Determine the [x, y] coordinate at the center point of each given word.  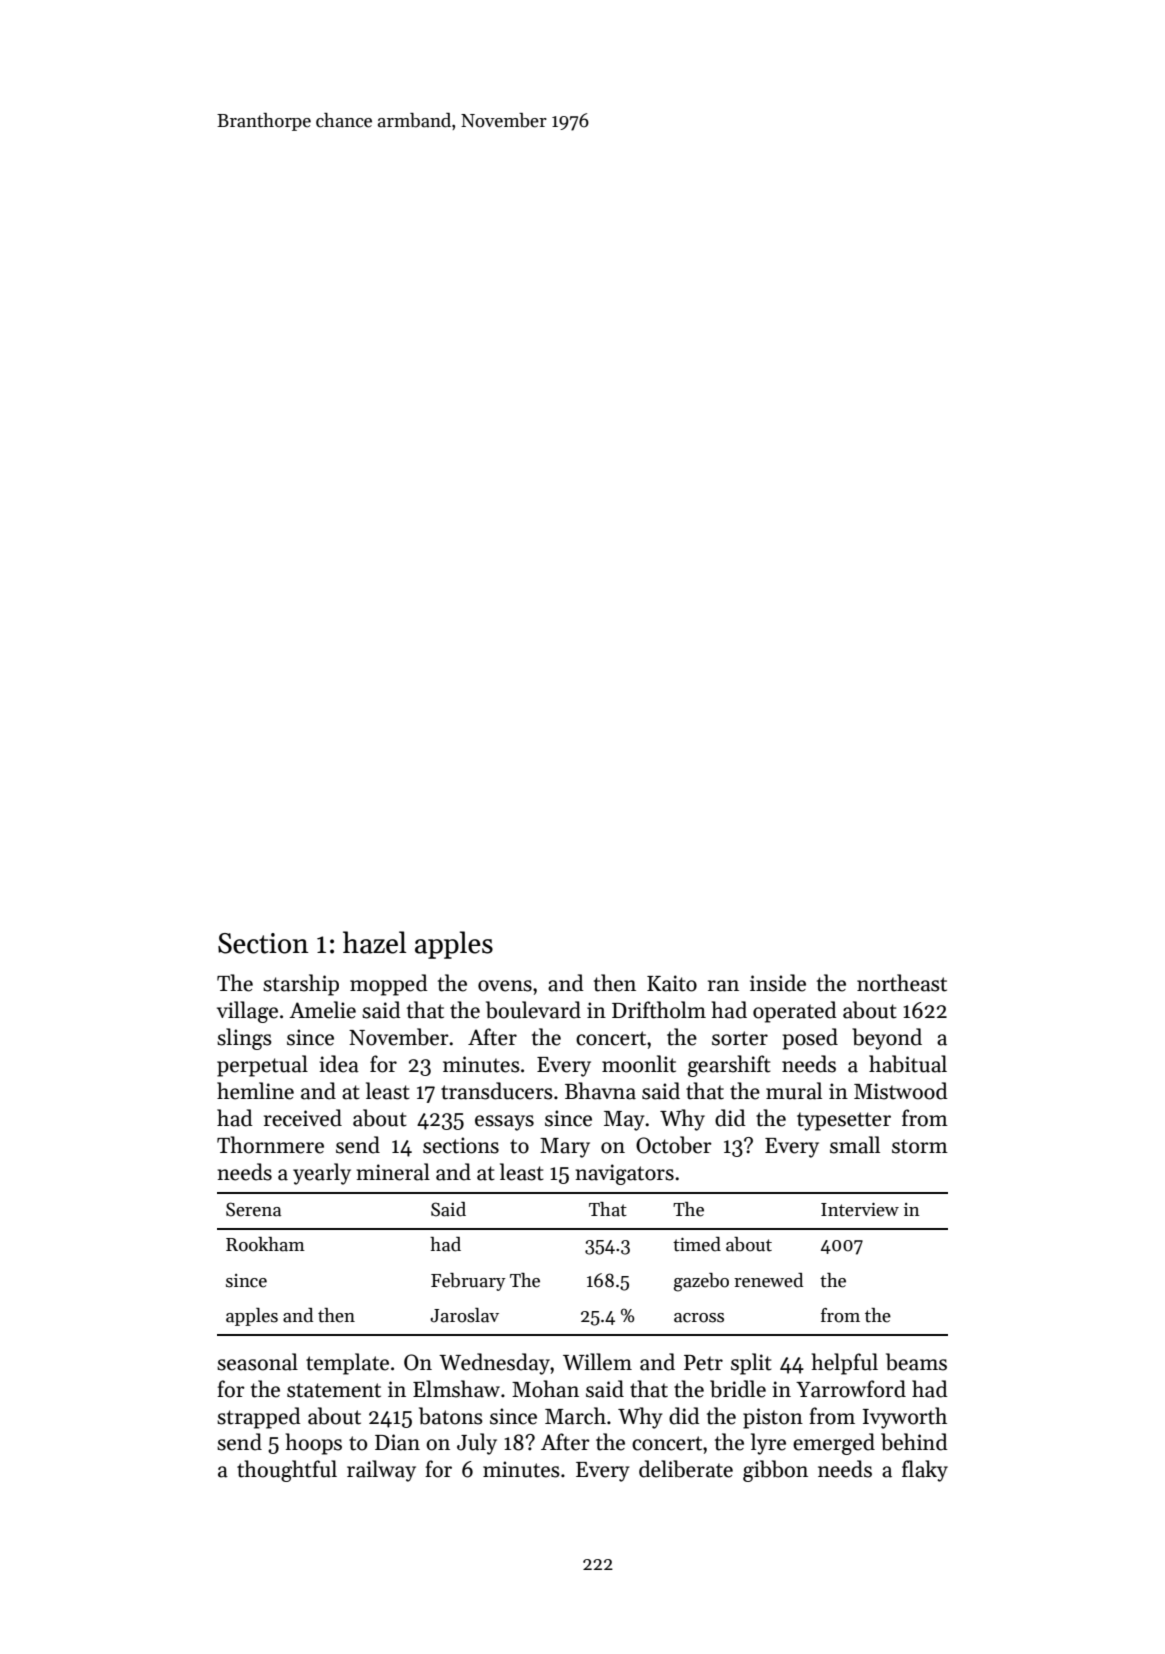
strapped [259, 1418]
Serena [253, 1209]
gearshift [729, 1066]
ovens [505, 986]
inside [778, 983]
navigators [624, 1174]
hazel [374, 942]
